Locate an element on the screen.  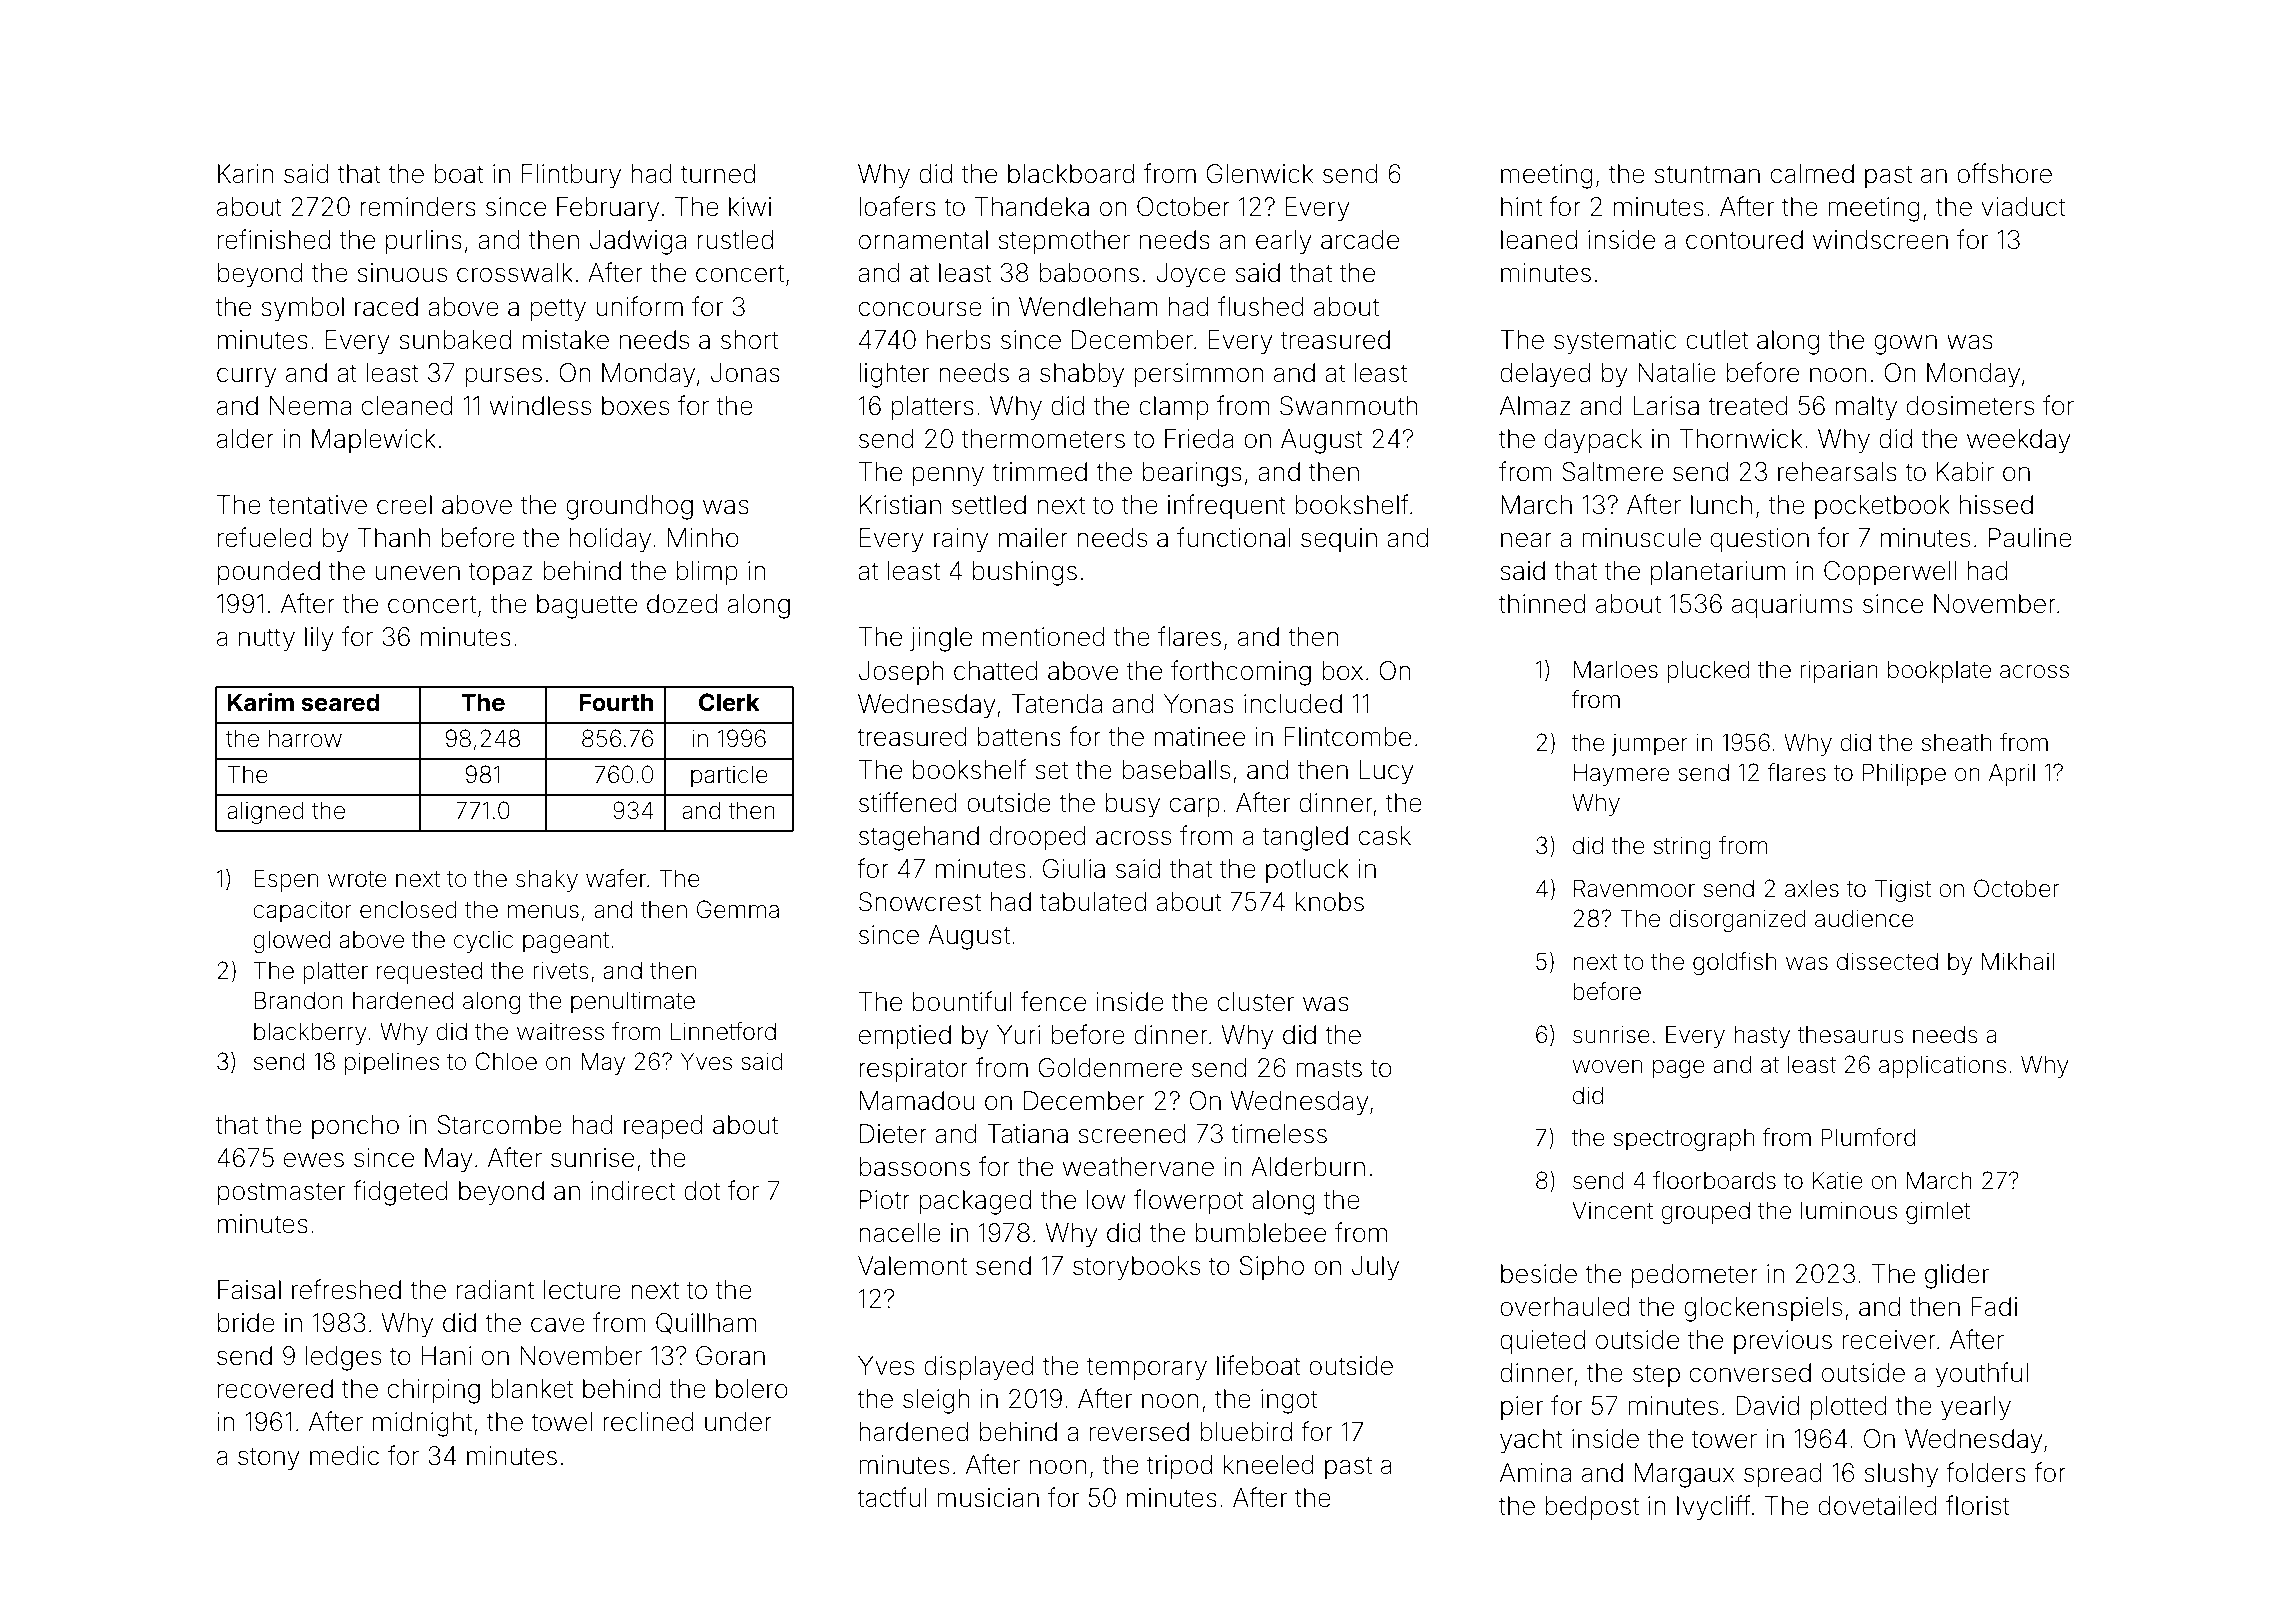
nacelle is located at coordinates (900, 1233).
